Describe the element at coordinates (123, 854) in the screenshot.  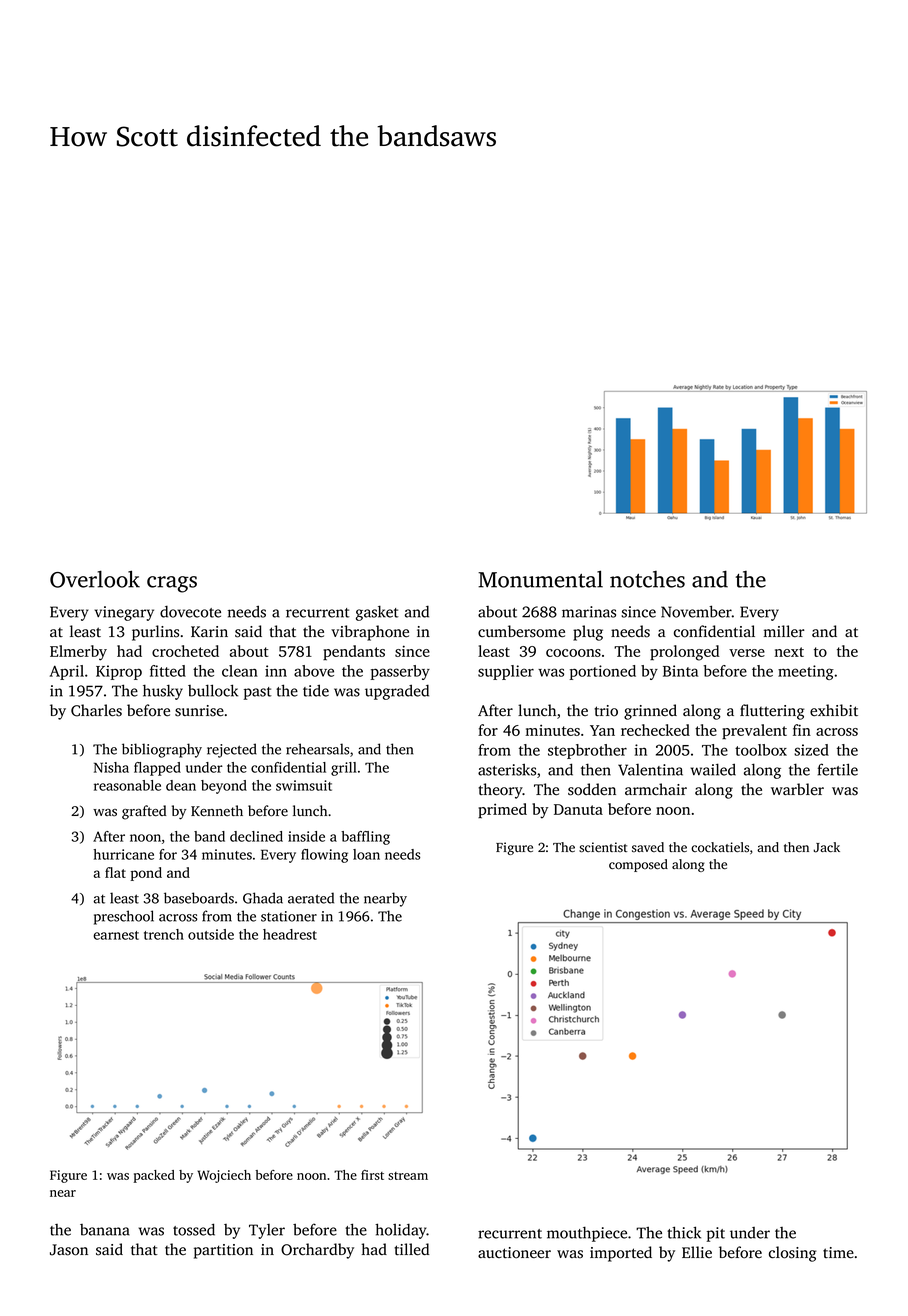
I see `hurricane` at that location.
